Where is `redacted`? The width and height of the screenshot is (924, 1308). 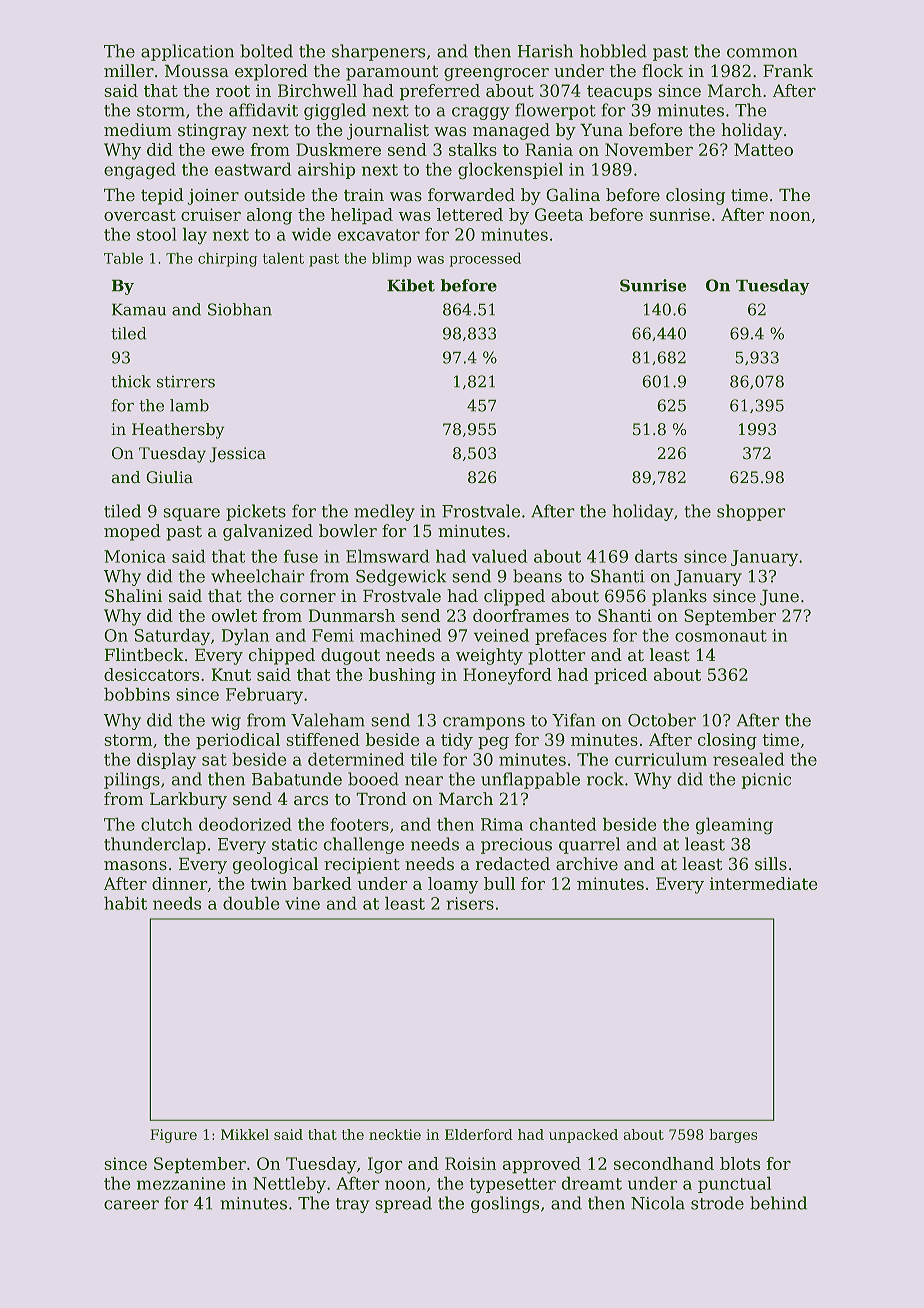 redacted is located at coordinates (513, 863).
